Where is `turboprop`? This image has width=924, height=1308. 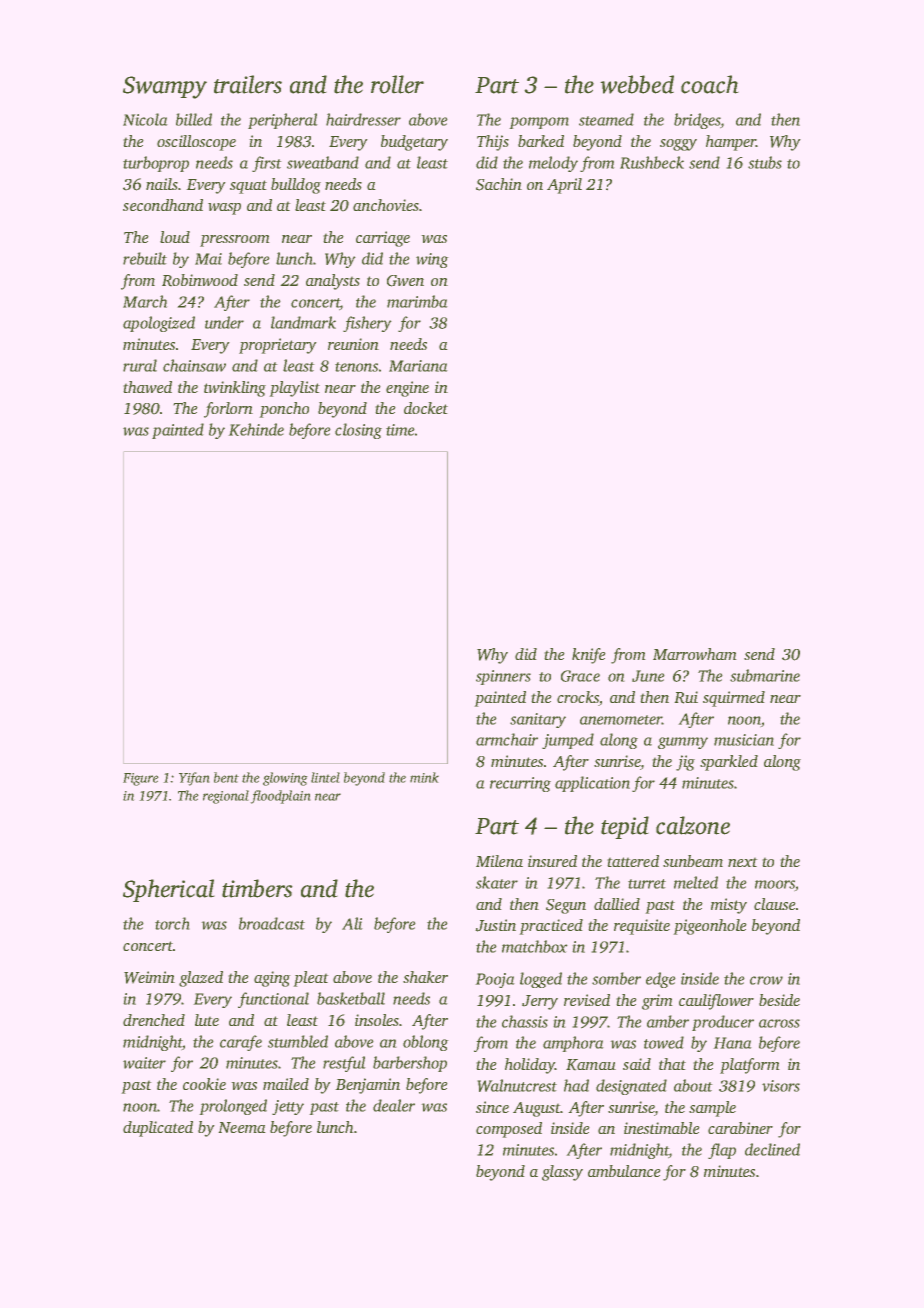 turboprop is located at coordinates (156, 164).
